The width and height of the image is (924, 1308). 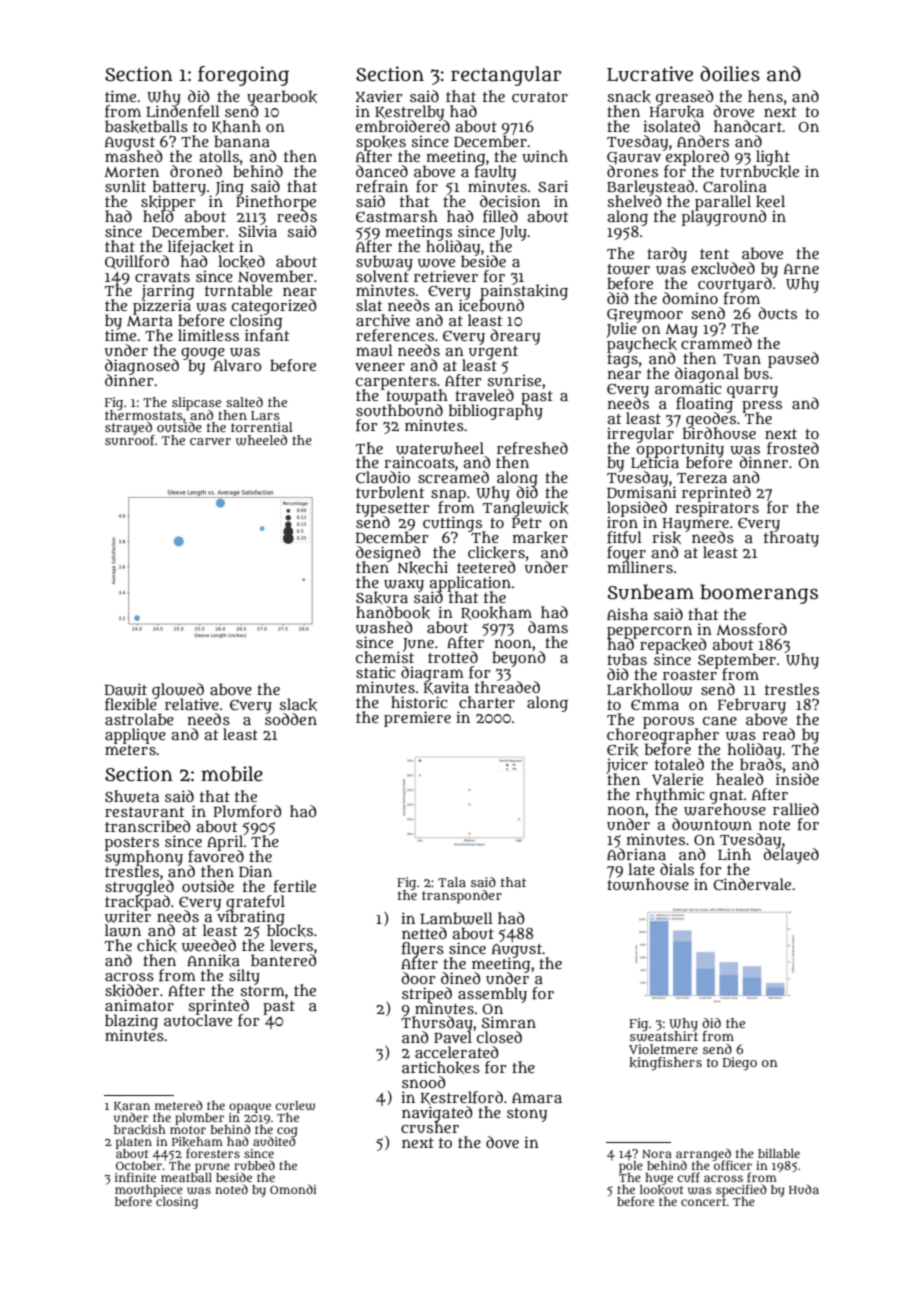 What do you see at coordinates (149, 1191) in the image?
I see `mouthpiece` at bounding box center [149, 1191].
